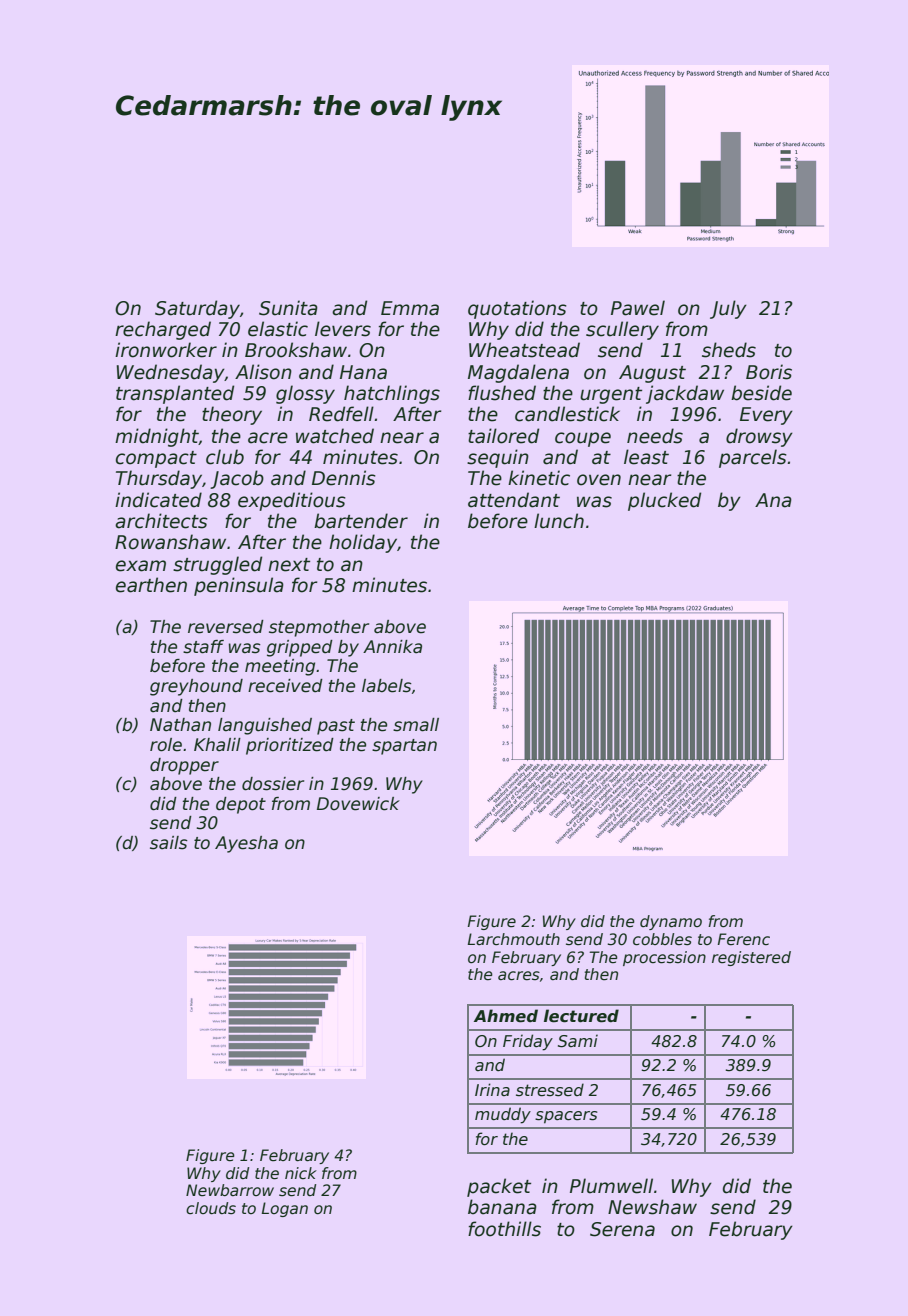 The width and height of the document is (908, 1316). What do you see at coordinates (559, 521) in the document?
I see `lunch` at bounding box center [559, 521].
